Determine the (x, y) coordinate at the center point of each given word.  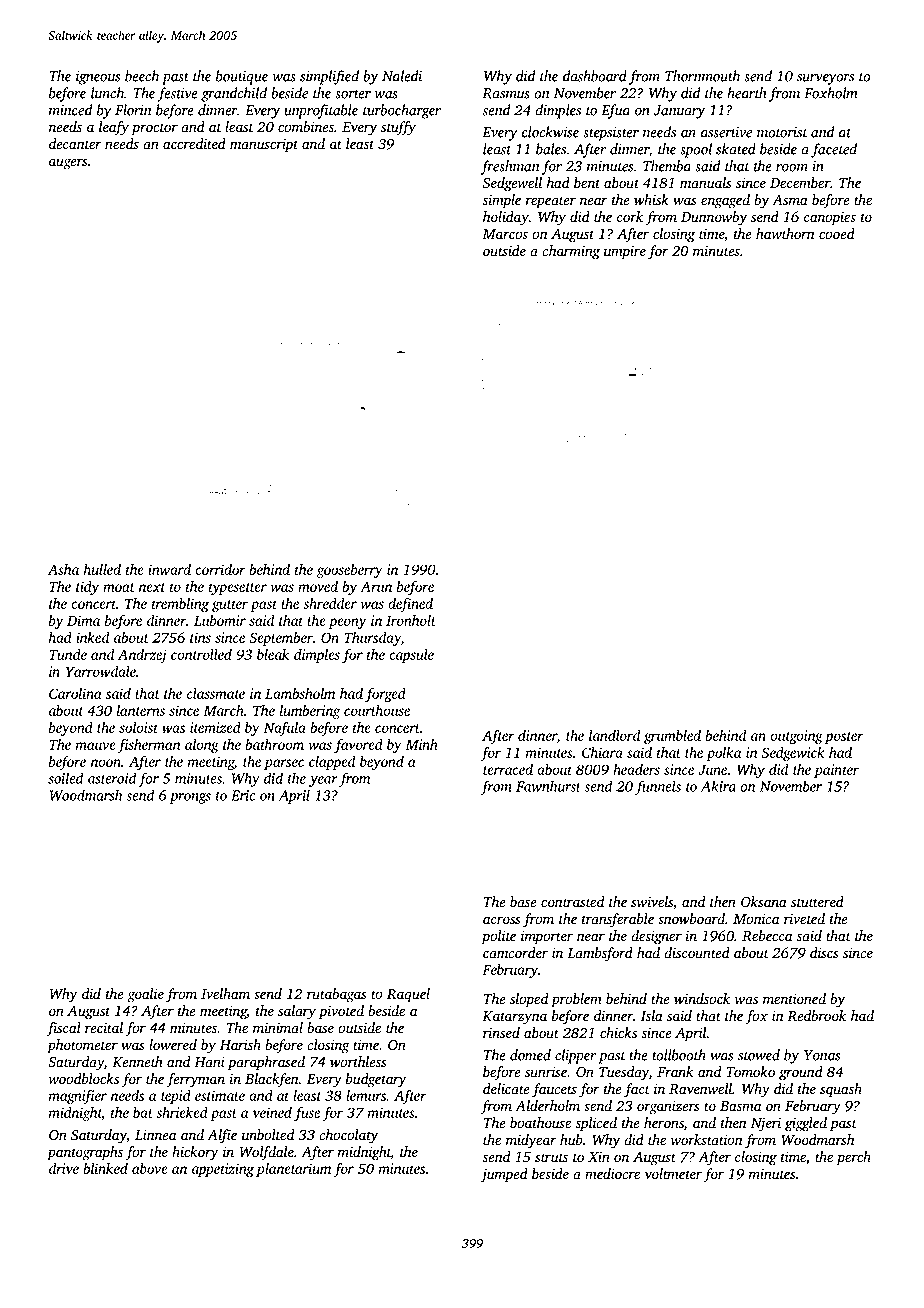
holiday (506, 218)
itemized (215, 727)
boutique (242, 77)
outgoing (796, 737)
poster (844, 738)
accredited (194, 144)
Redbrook (816, 1016)
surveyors (825, 79)
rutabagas (337, 995)
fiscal (63, 1029)
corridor (220, 569)
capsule (411, 656)
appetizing (223, 1170)
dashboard (595, 76)
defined (410, 605)
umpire (625, 253)
